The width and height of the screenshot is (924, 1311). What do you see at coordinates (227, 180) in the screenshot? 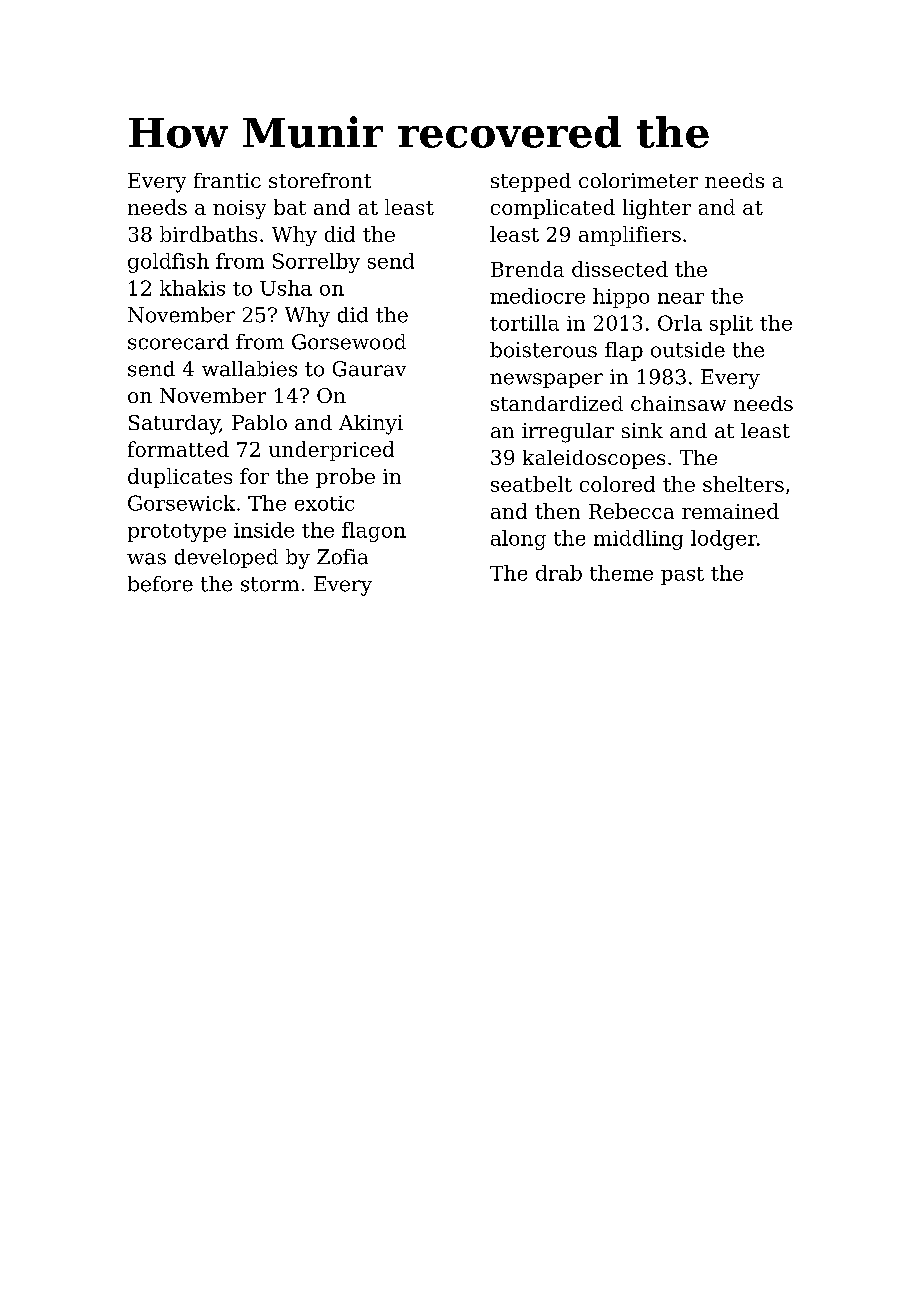
I see `frantic` at bounding box center [227, 180].
